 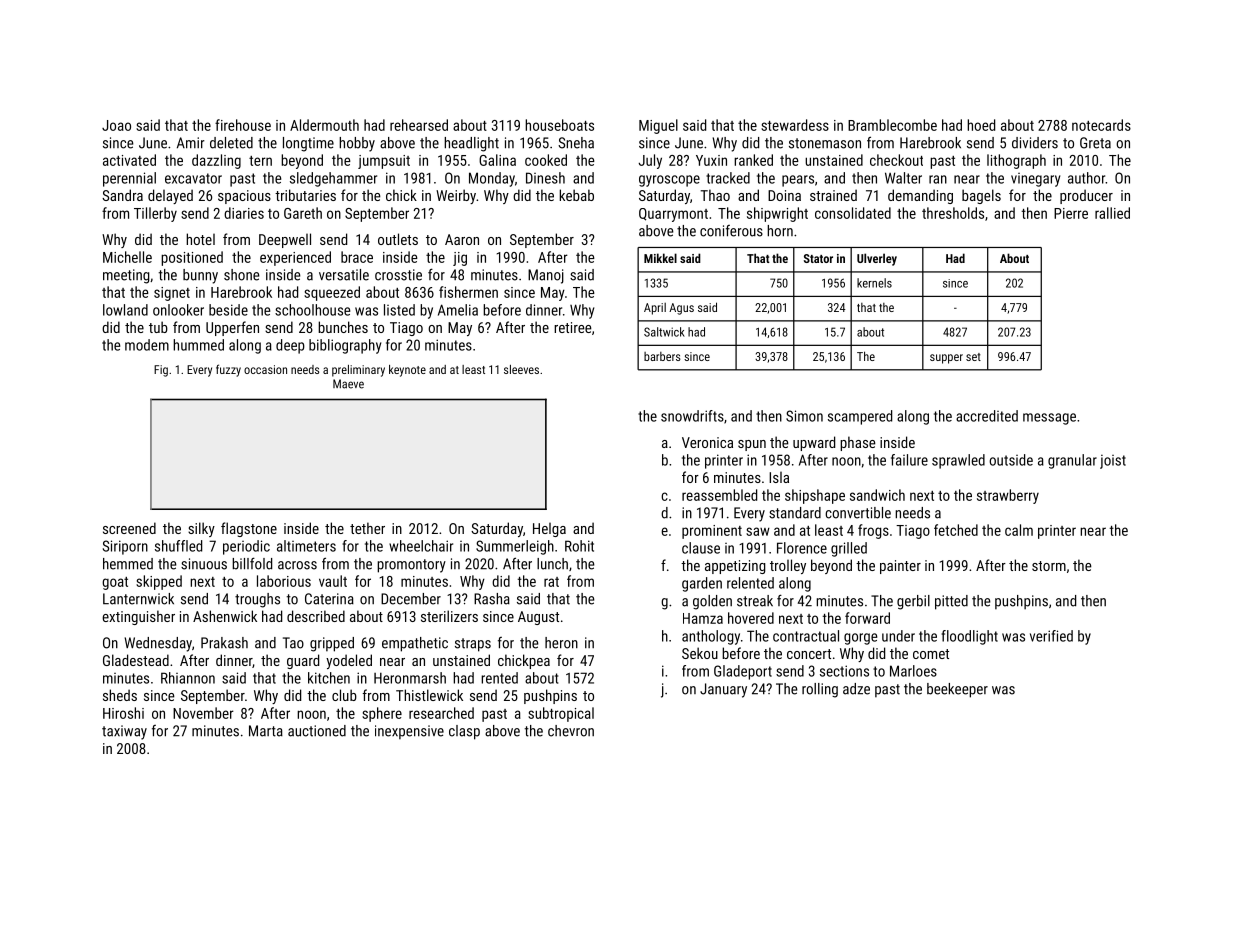 I want to click on silky, so click(x=201, y=529).
